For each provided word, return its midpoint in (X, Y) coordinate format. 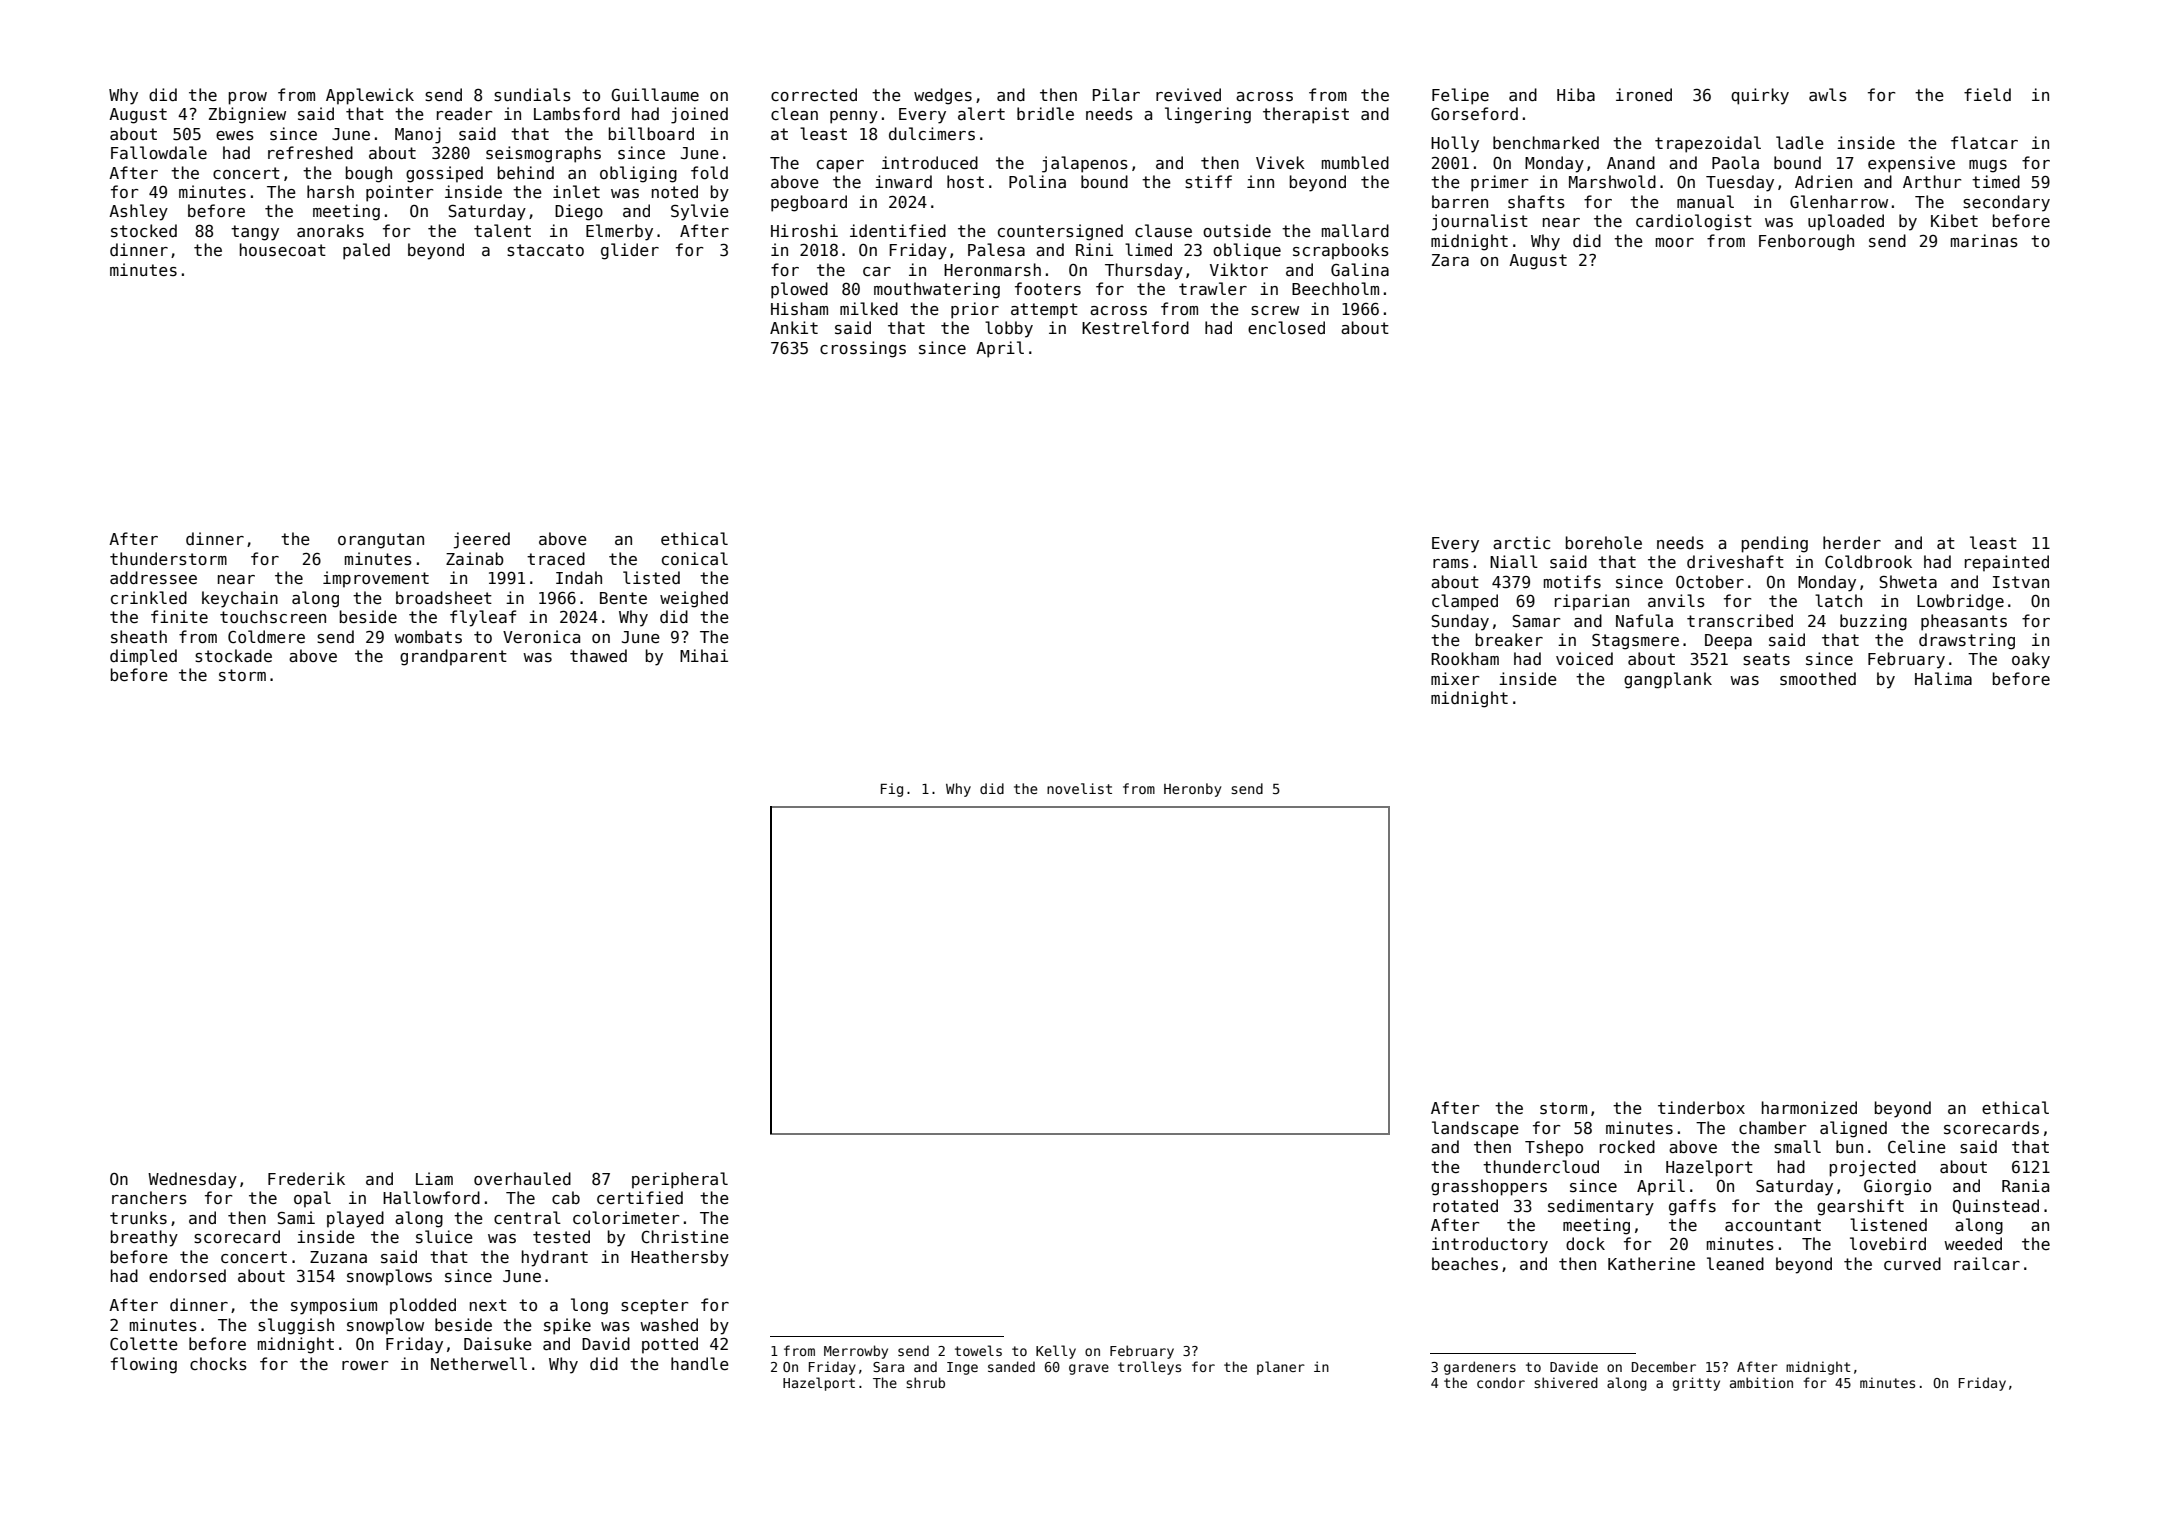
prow (247, 98)
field (1987, 94)
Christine (685, 1237)
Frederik (306, 1178)
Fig (892, 790)
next (488, 1305)
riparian (1592, 602)
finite (179, 616)
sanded (1011, 1366)
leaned (1735, 1263)
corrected (814, 94)
